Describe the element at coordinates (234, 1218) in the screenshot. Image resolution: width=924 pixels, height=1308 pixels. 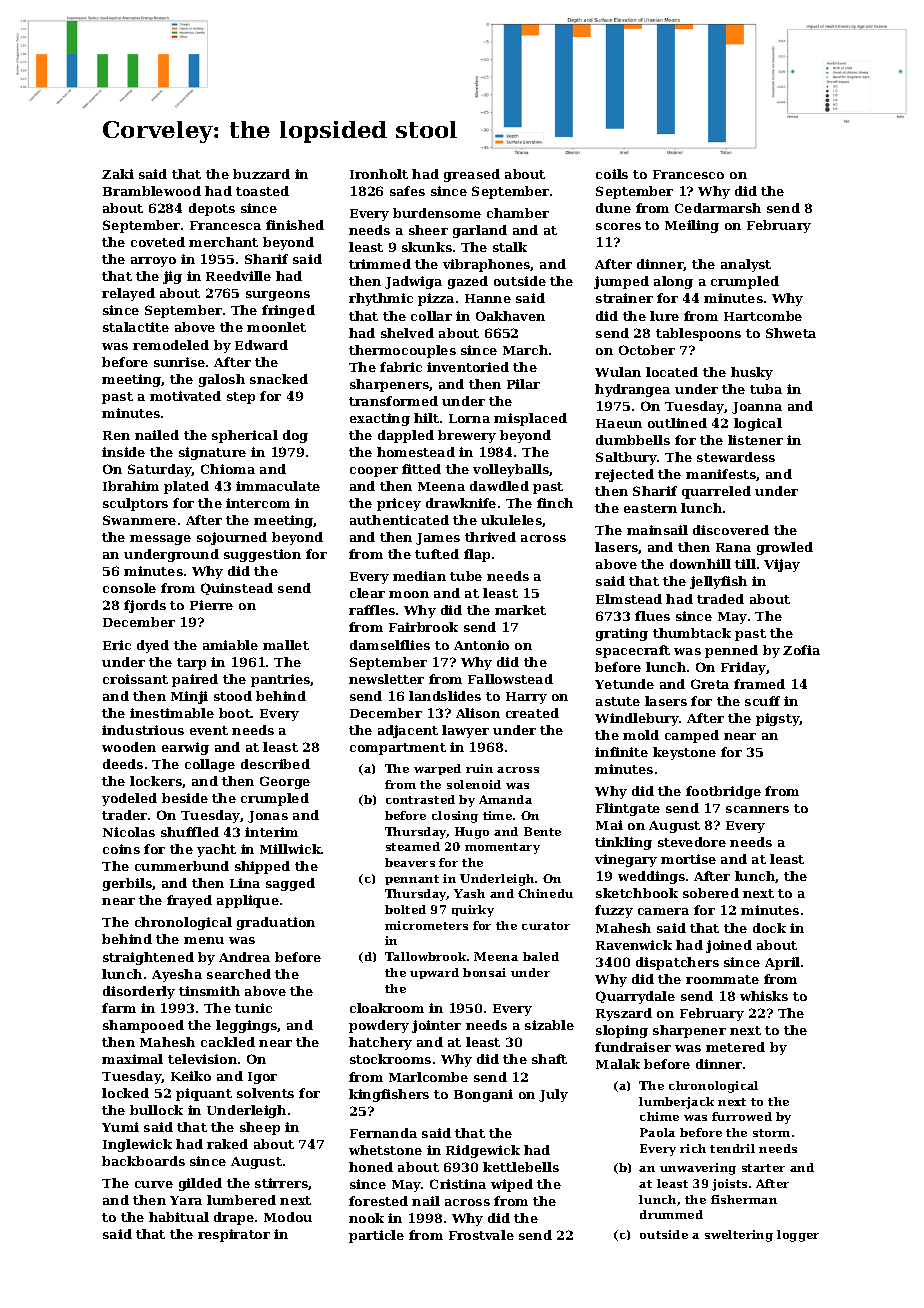
I see `drape` at that location.
